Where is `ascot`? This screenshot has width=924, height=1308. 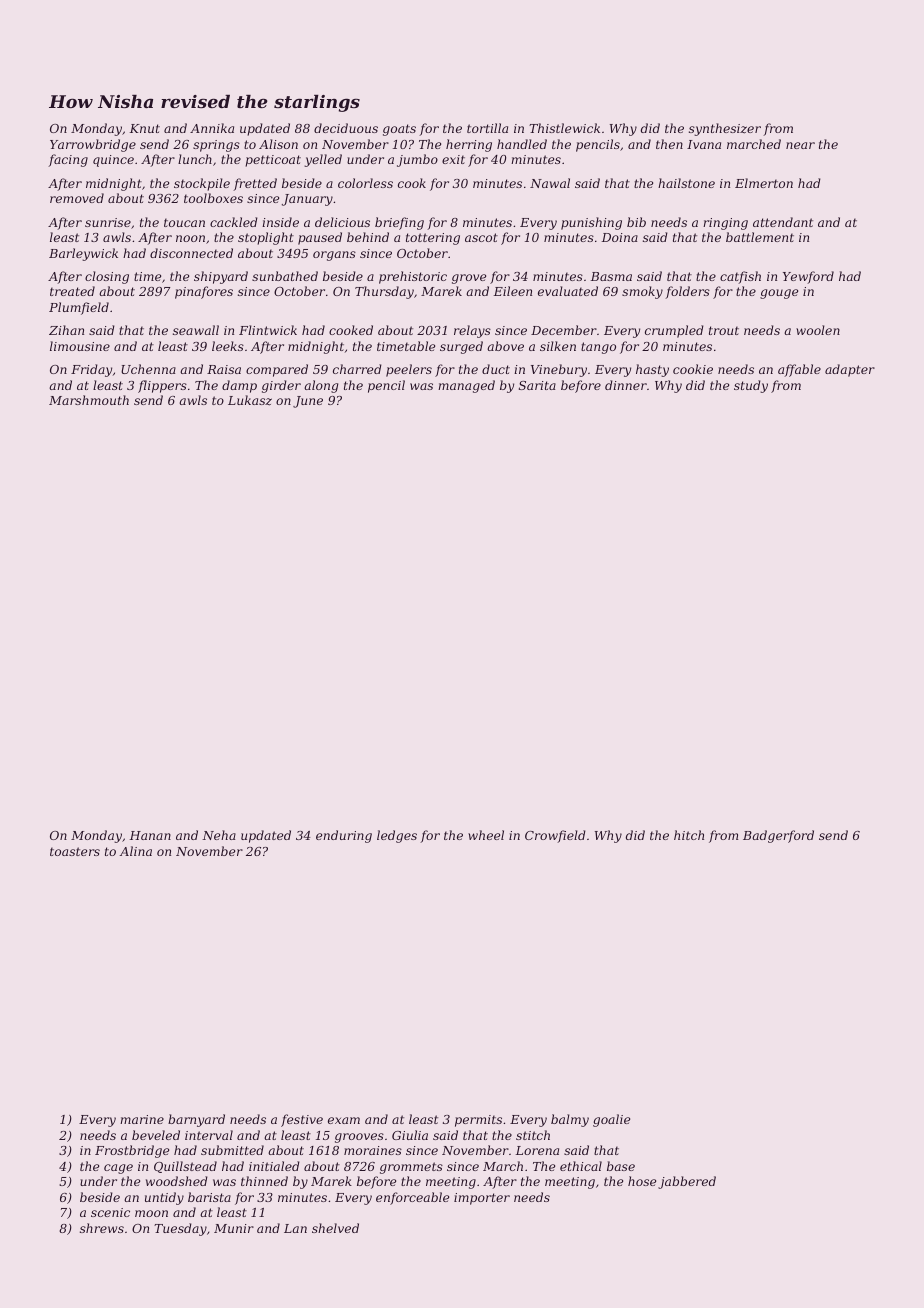
ascot is located at coordinates (481, 237).
